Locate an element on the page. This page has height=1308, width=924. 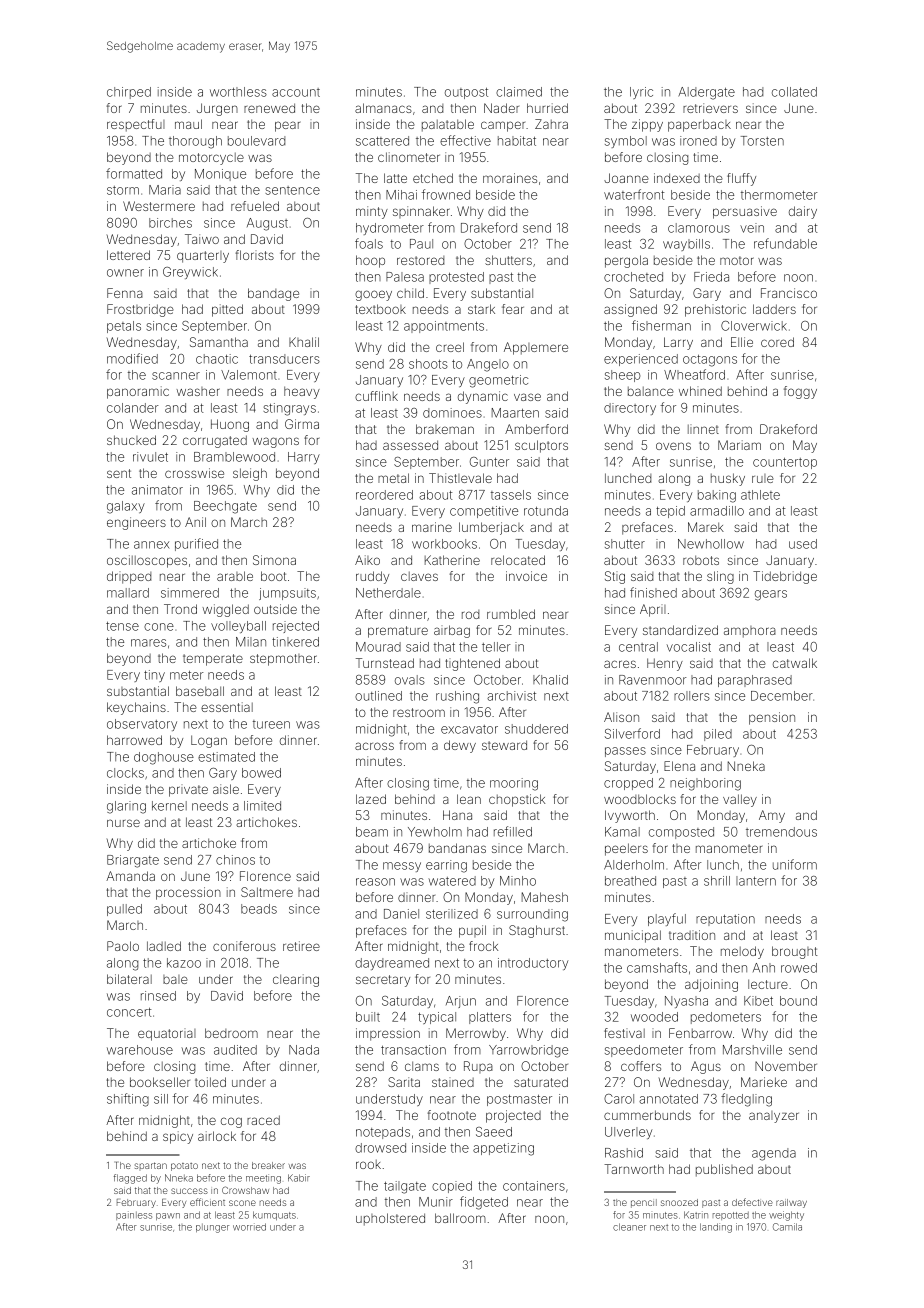
sterilized is located at coordinates (452, 914).
